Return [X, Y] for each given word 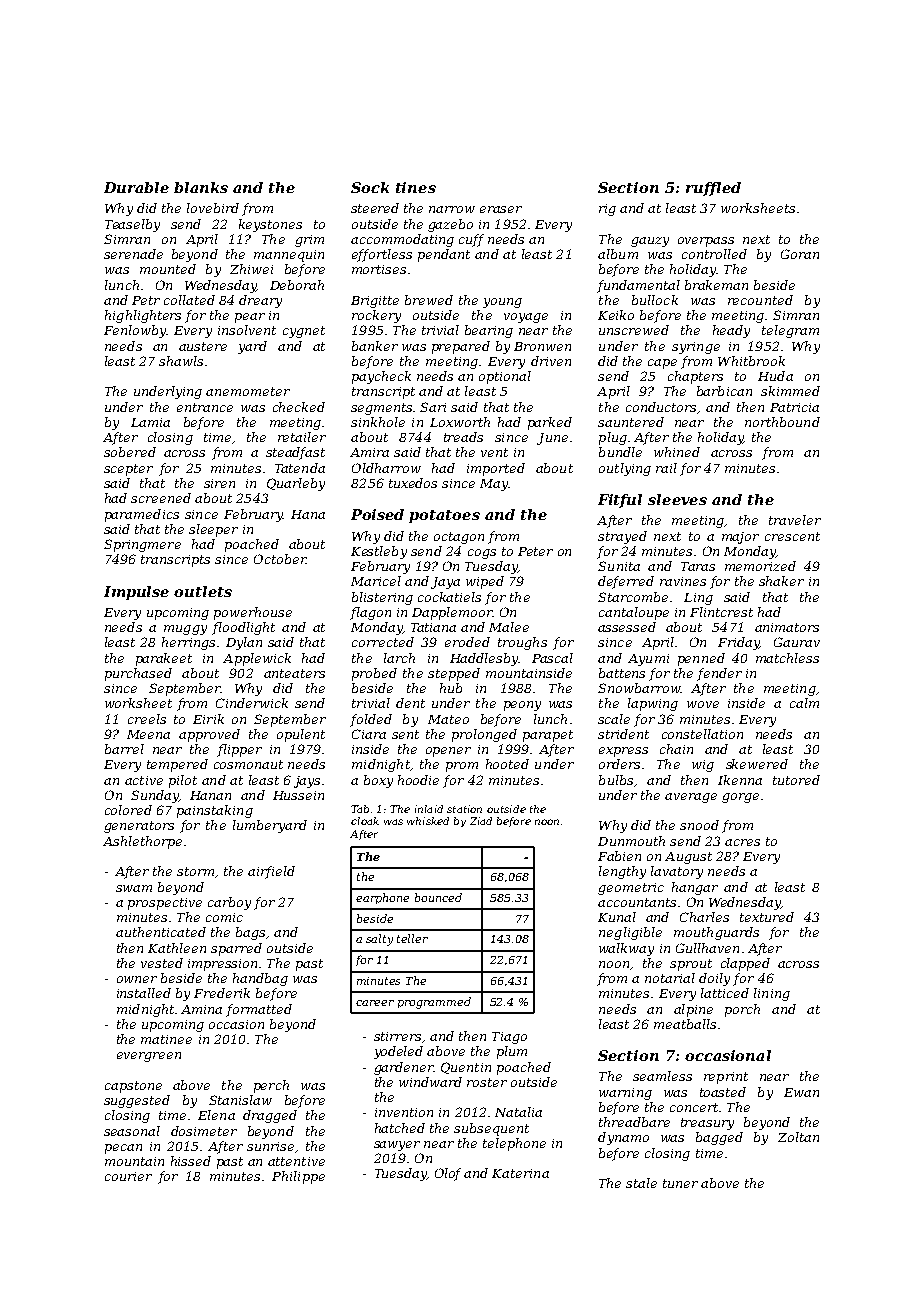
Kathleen [177, 948]
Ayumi [648, 660]
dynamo [623, 1138]
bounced [438, 897]
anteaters [294, 673]
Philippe [298, 1177]
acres [742, 842]
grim [309, 241]
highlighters [143, 316]
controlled [714, 254]
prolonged [484, 735]
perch [271, 1086]
